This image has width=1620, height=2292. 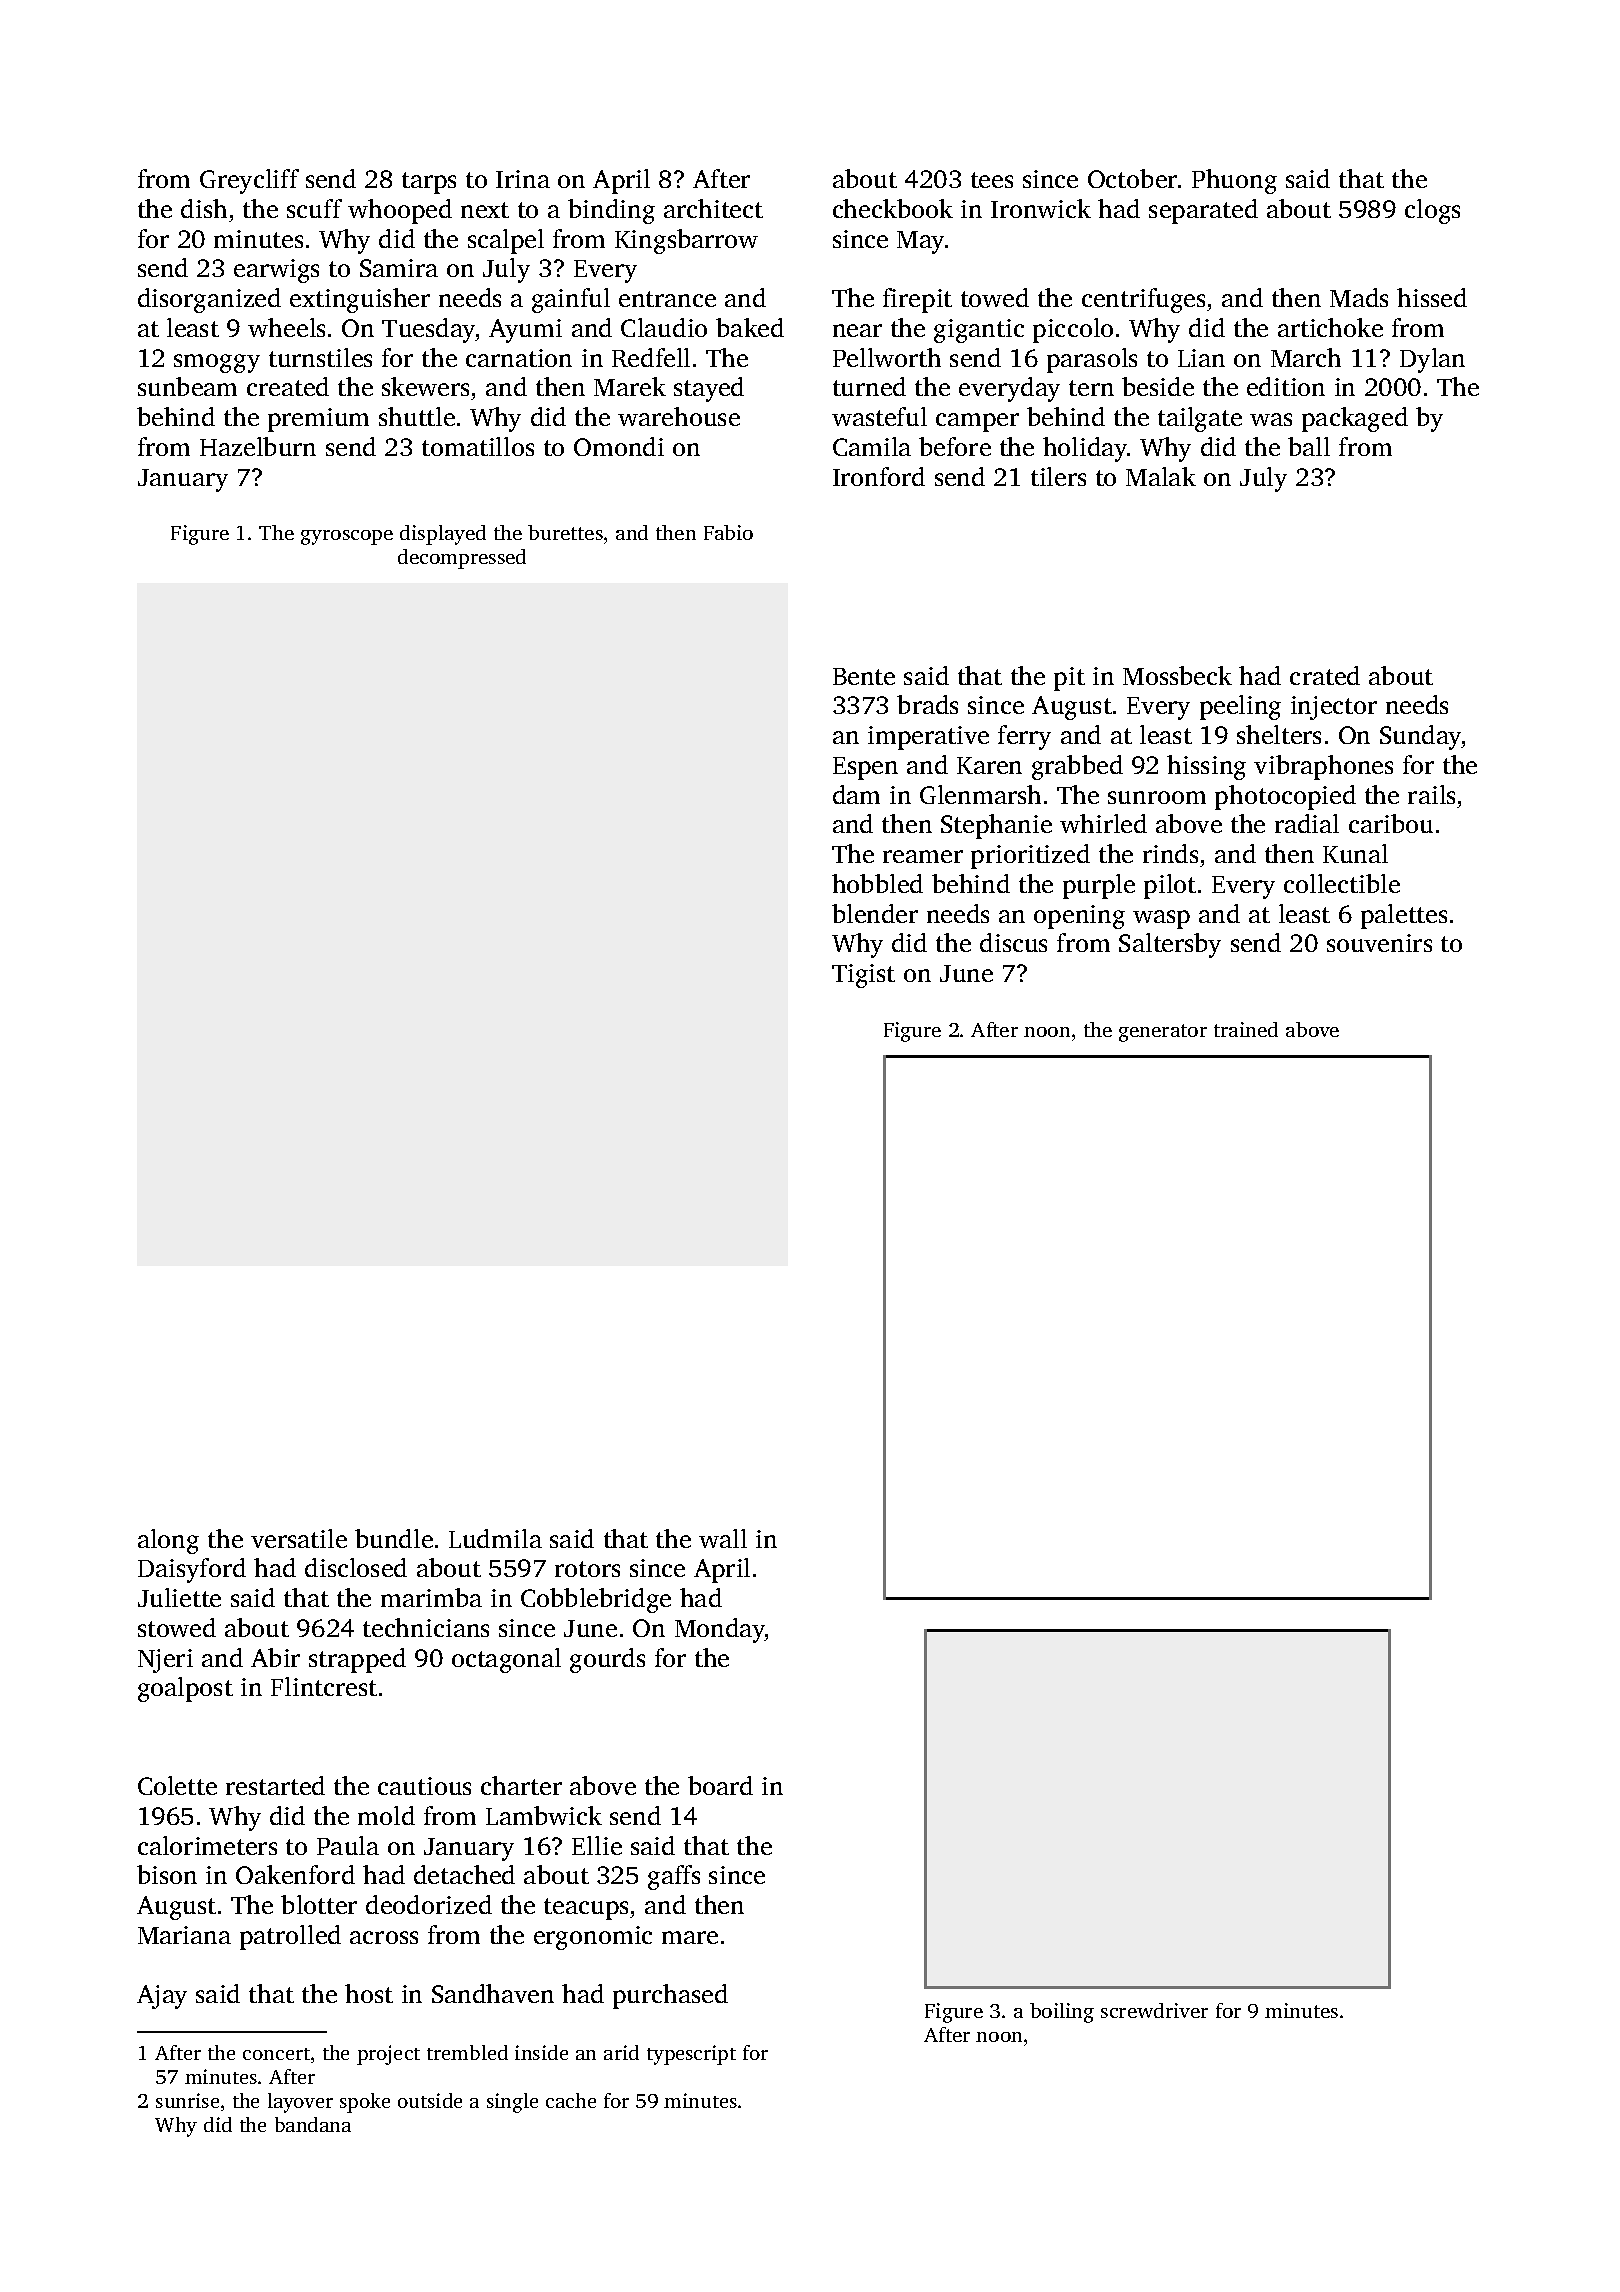 I want to click on packaged, so click(x=1355, y=419).
